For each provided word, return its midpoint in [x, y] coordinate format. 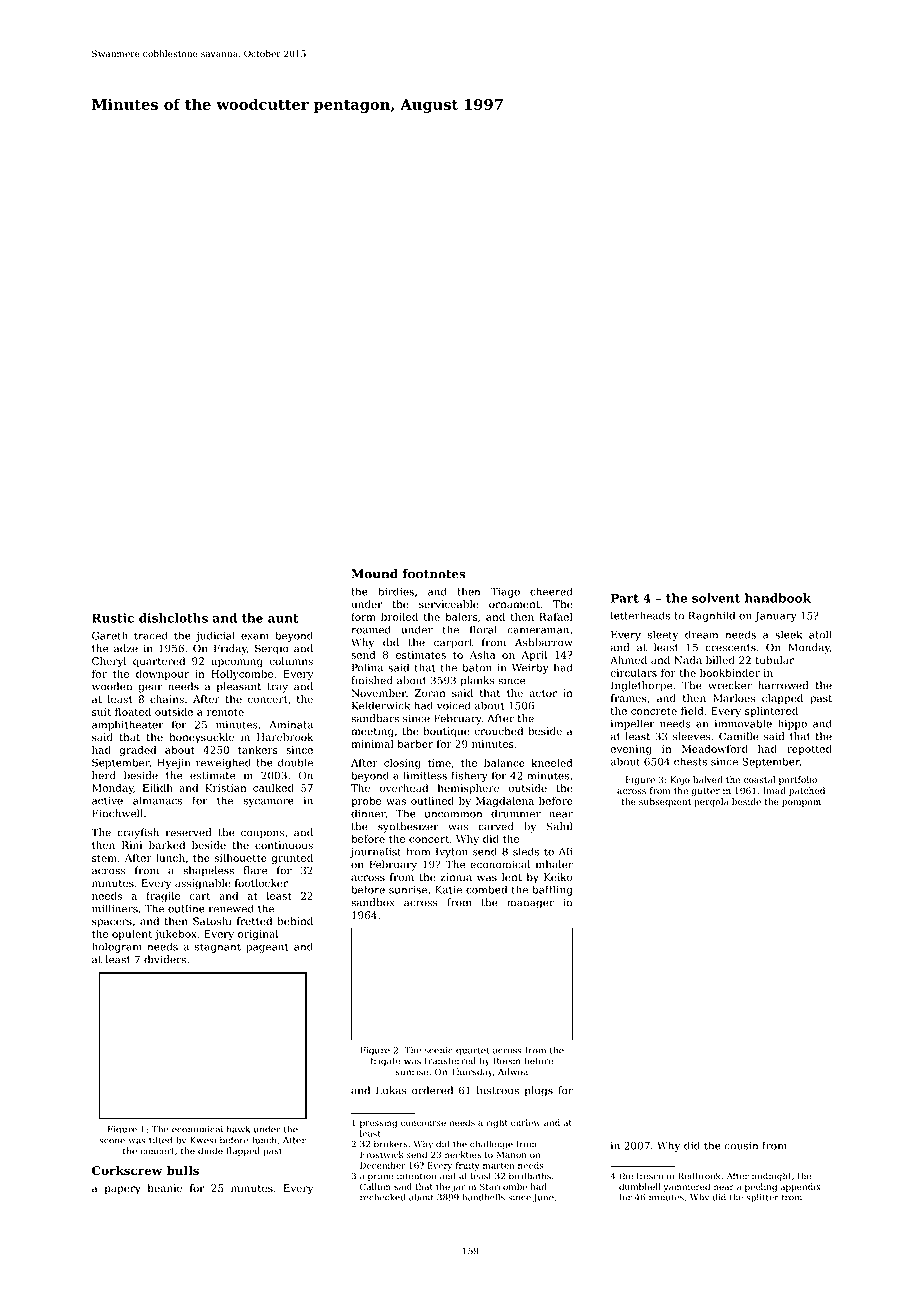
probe [366, 801]
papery [123, 1190]
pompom [801, 803]
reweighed [223, 763]
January [775, 617]
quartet [473, 1051]
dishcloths [173, 618]
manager [530, 904]
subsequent [665, 802]
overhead [404, 788]
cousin [741, 1146]
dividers [165, 959]
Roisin [507, 1061]
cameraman [538, 631]
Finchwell [117, 813]
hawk [238, 1129]
